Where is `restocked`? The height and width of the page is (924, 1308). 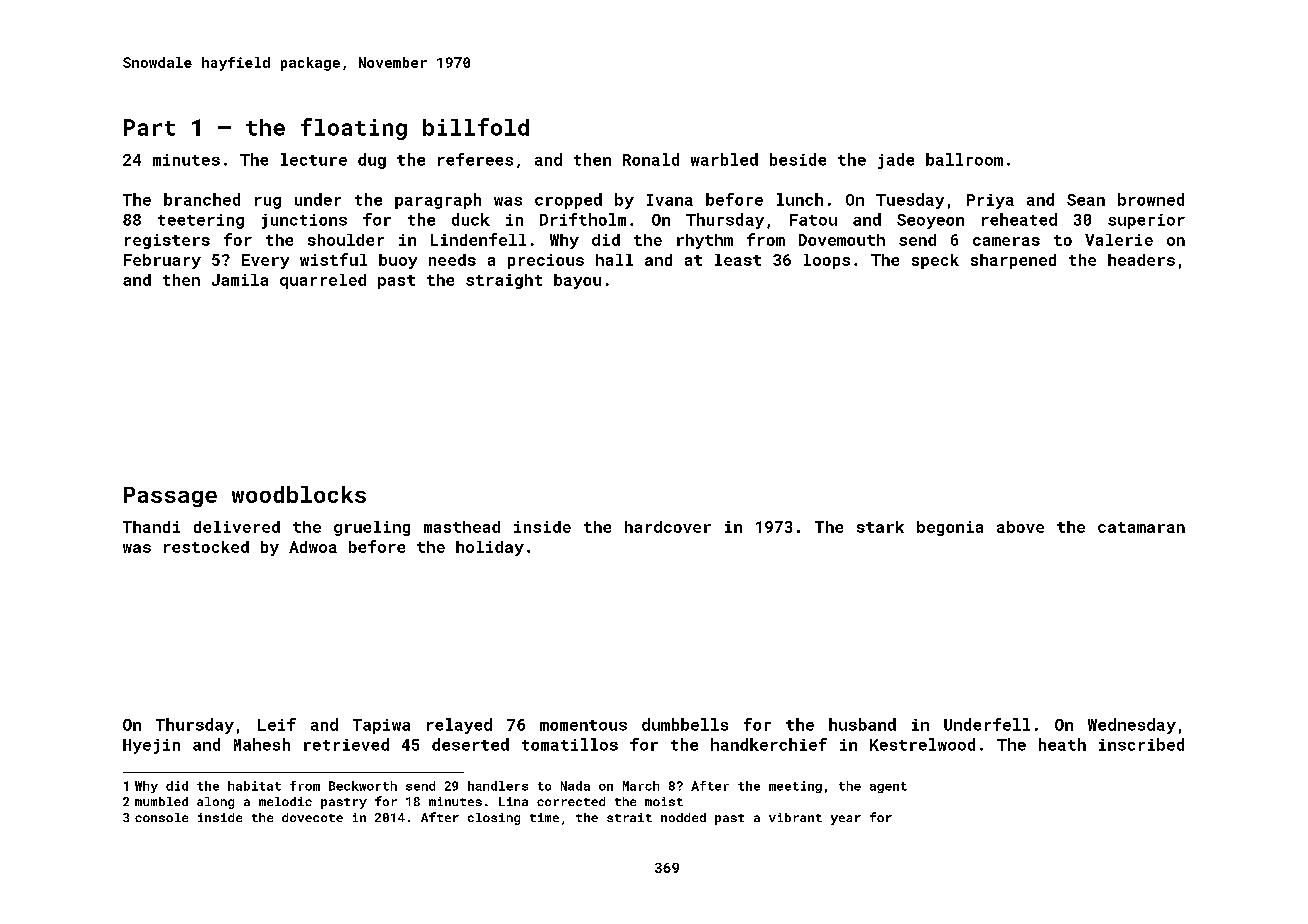
restocked is located at coordinates (206, 547).
